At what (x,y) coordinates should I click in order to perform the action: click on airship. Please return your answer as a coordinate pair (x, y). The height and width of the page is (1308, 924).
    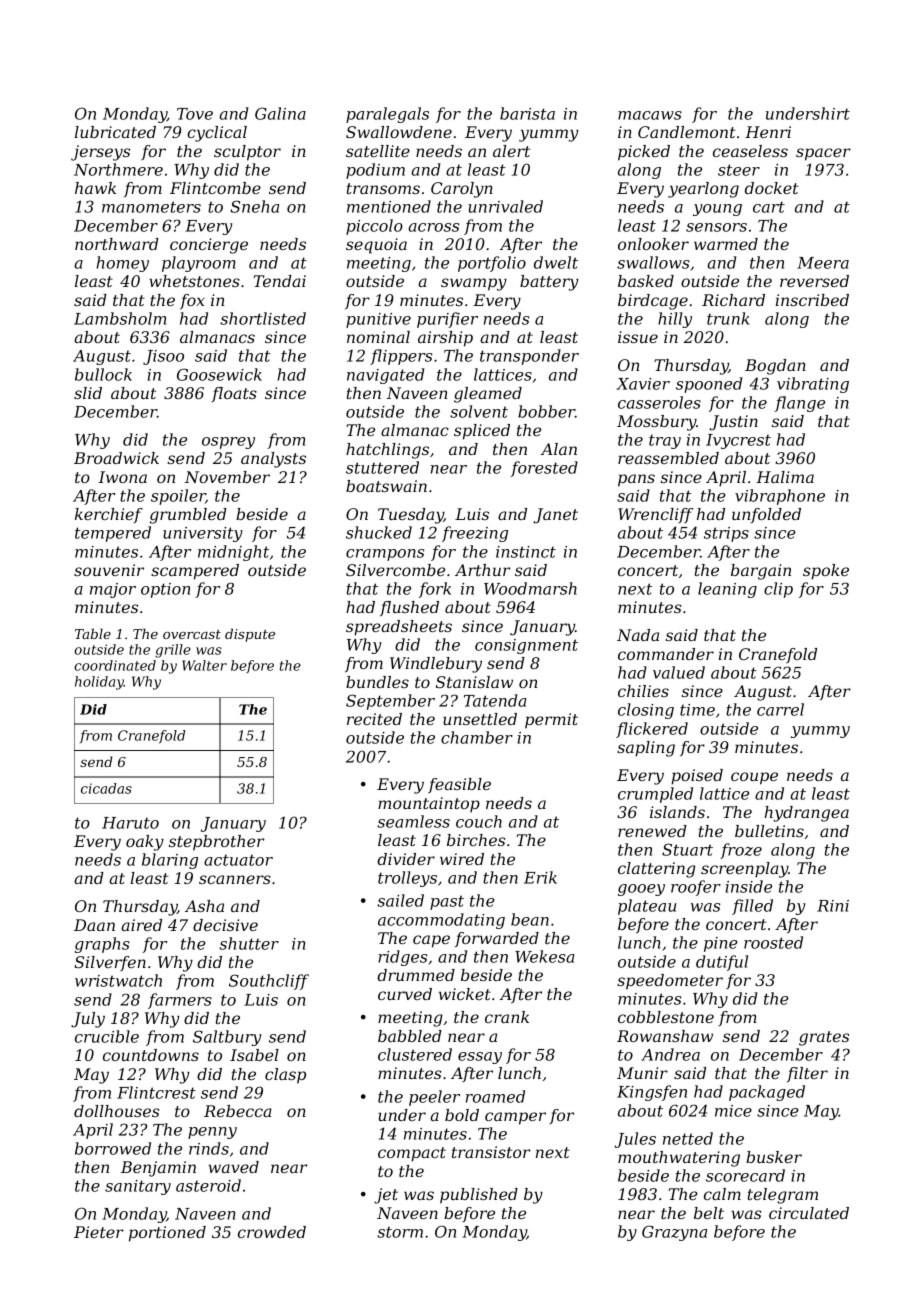
    Looking at the image, I should click on (445, 339).
